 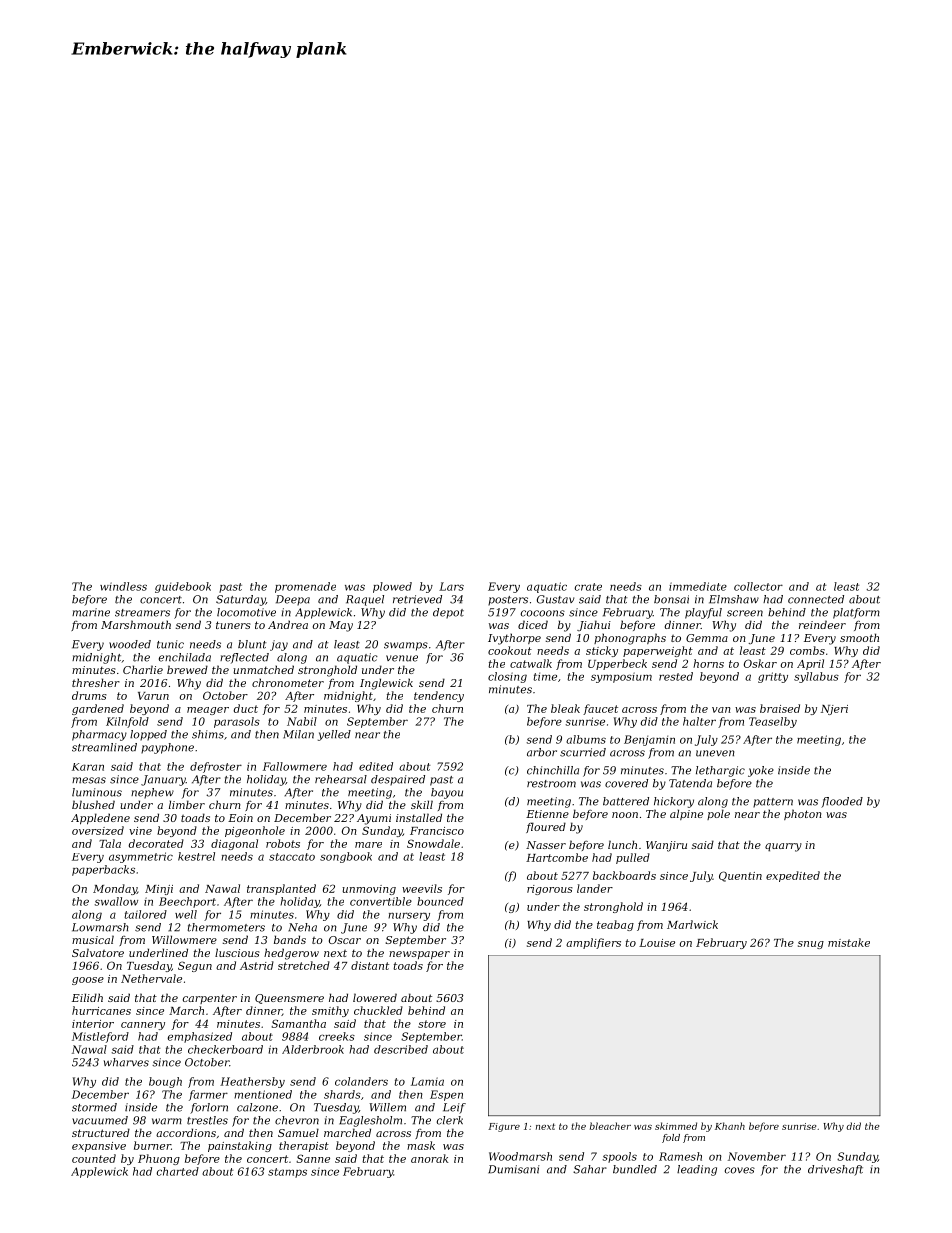 I want to click on connected, so click(x=816, y=599).
